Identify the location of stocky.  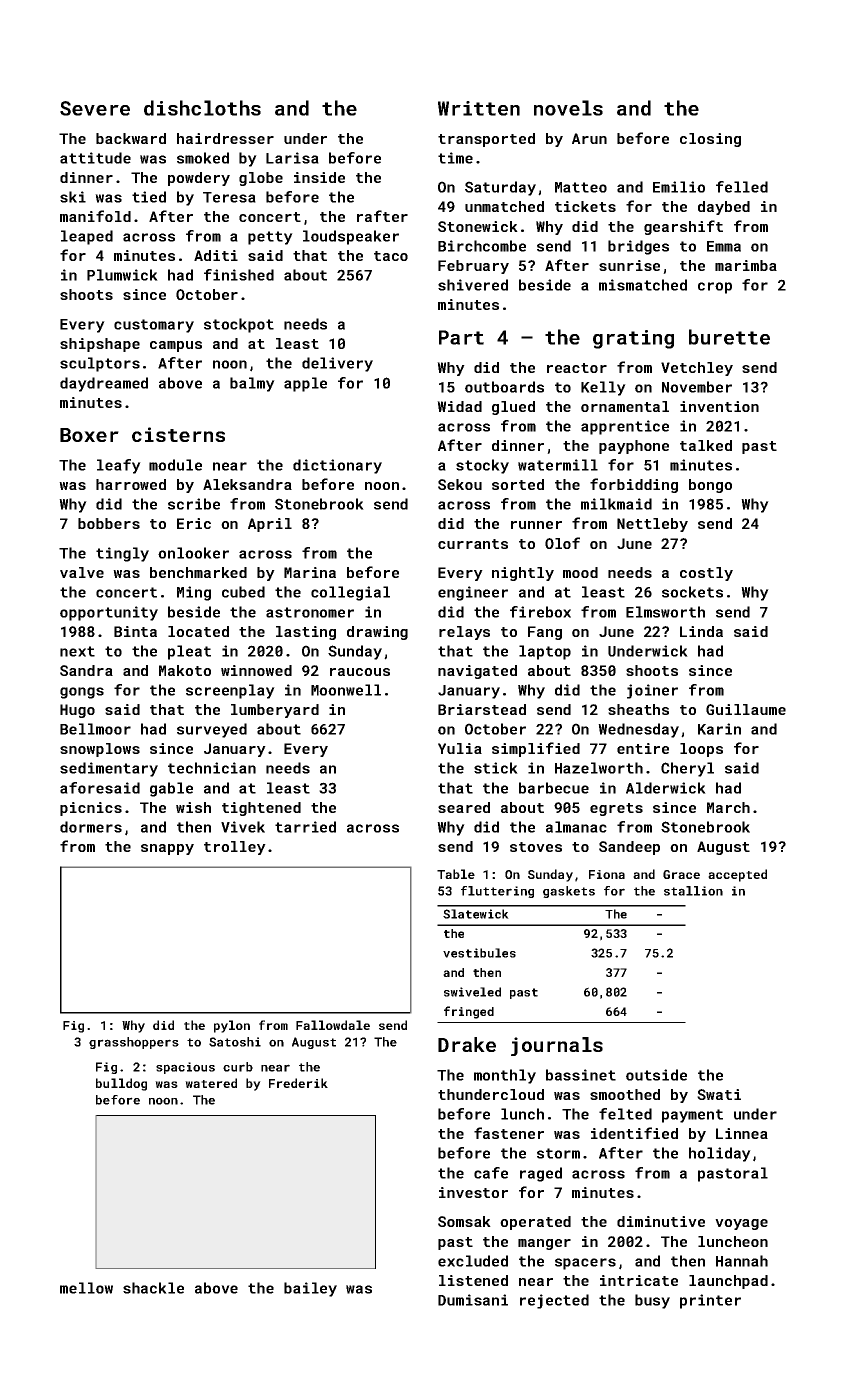
(482, 466).
